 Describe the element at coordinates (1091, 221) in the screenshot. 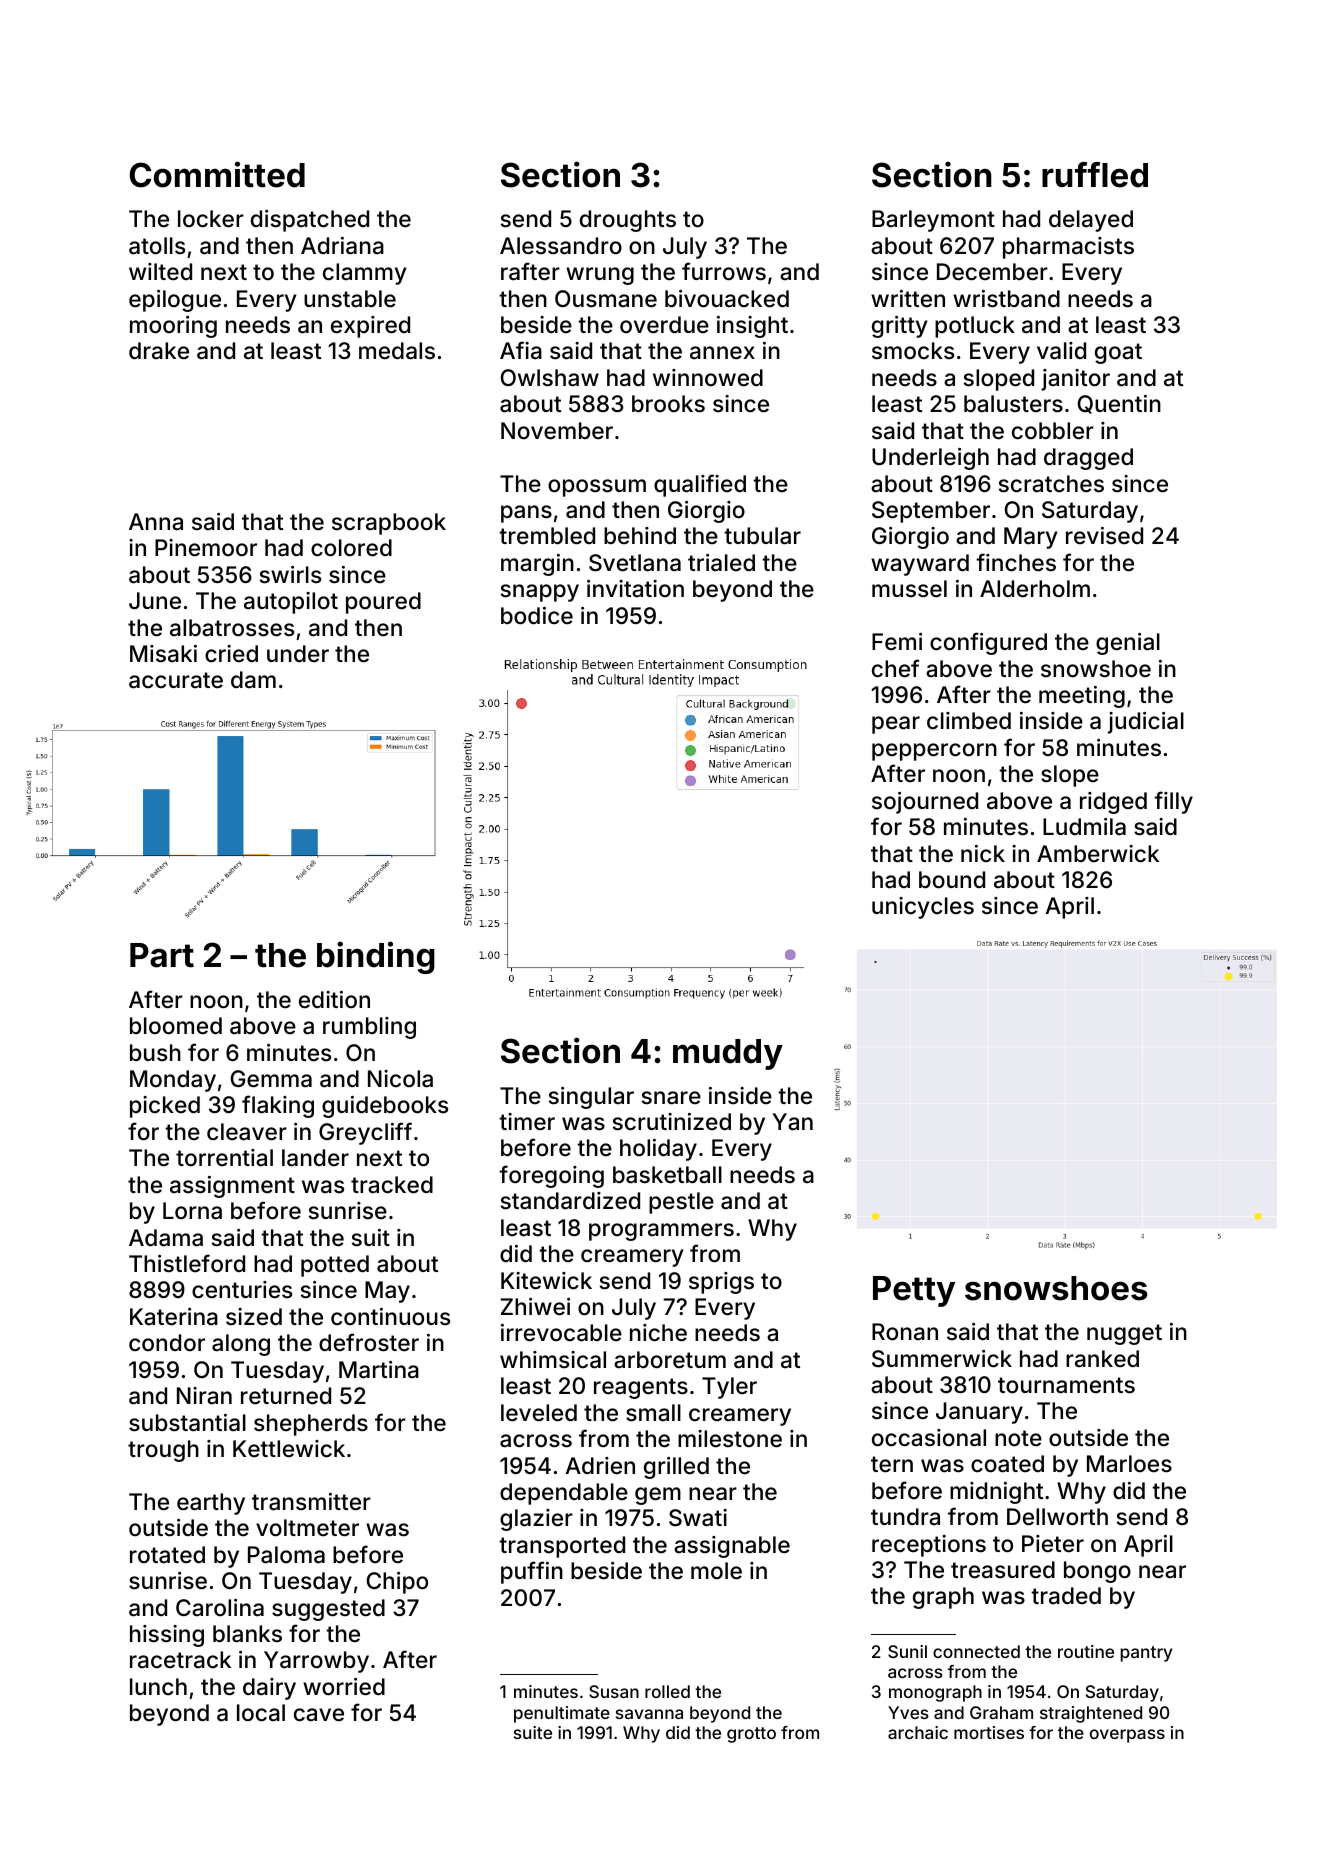

I see `delayed` at that location.
